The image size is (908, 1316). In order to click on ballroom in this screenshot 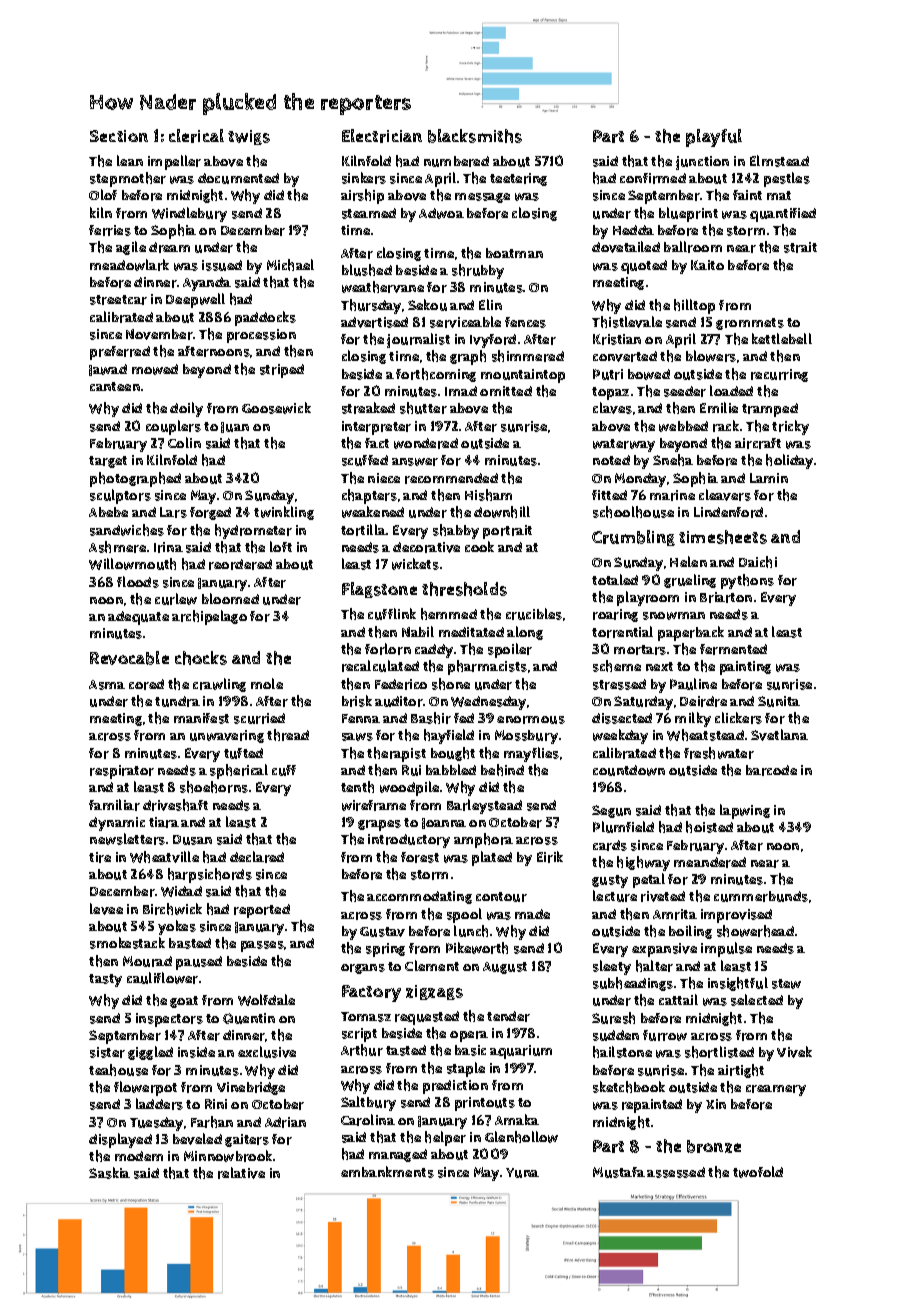, I will do `click(693, 247)`.
